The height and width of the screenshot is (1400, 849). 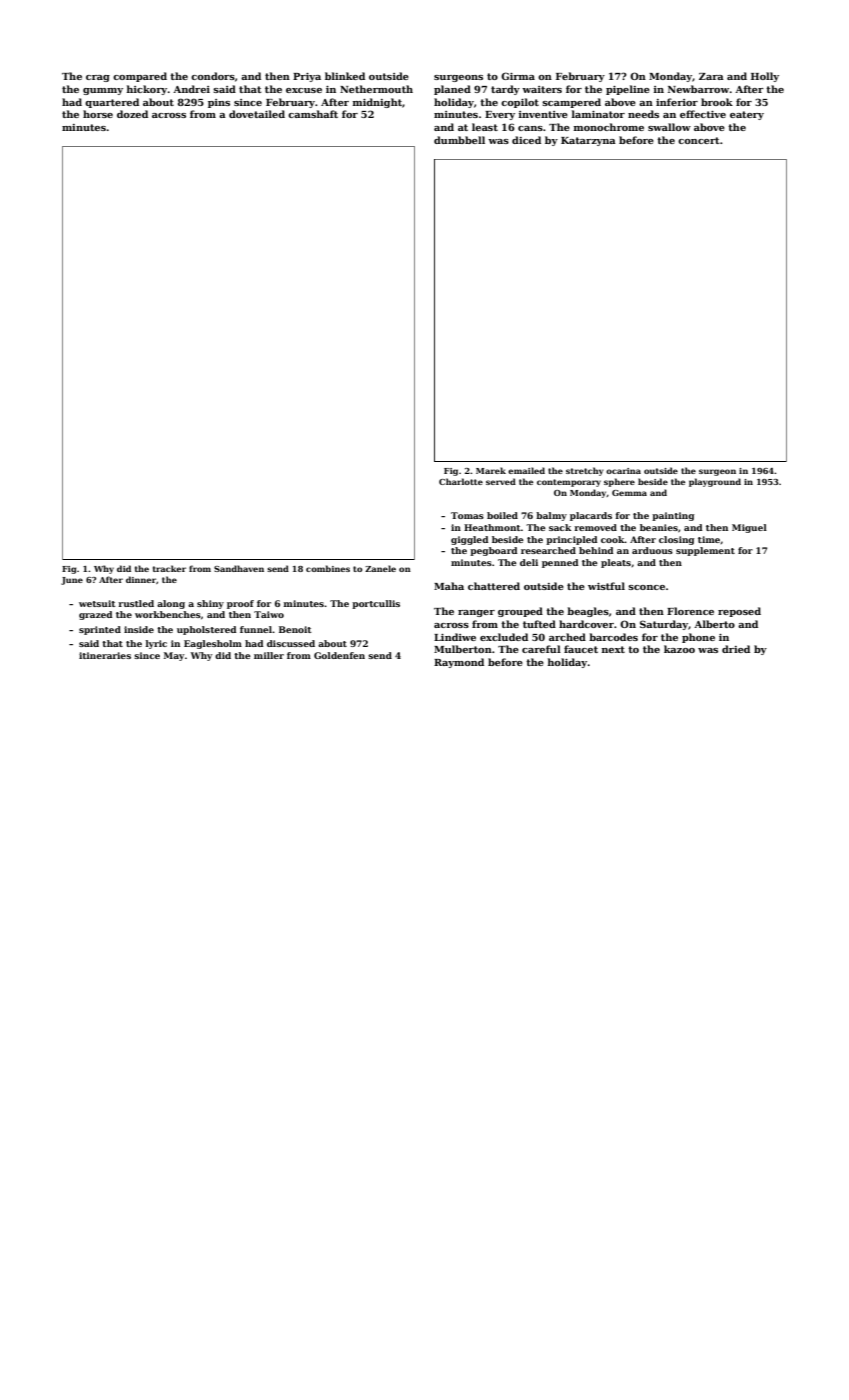 What do you see at coordinates (98, 114) in the screenshot?
I see `horse` at bounding box center [98, 114].
